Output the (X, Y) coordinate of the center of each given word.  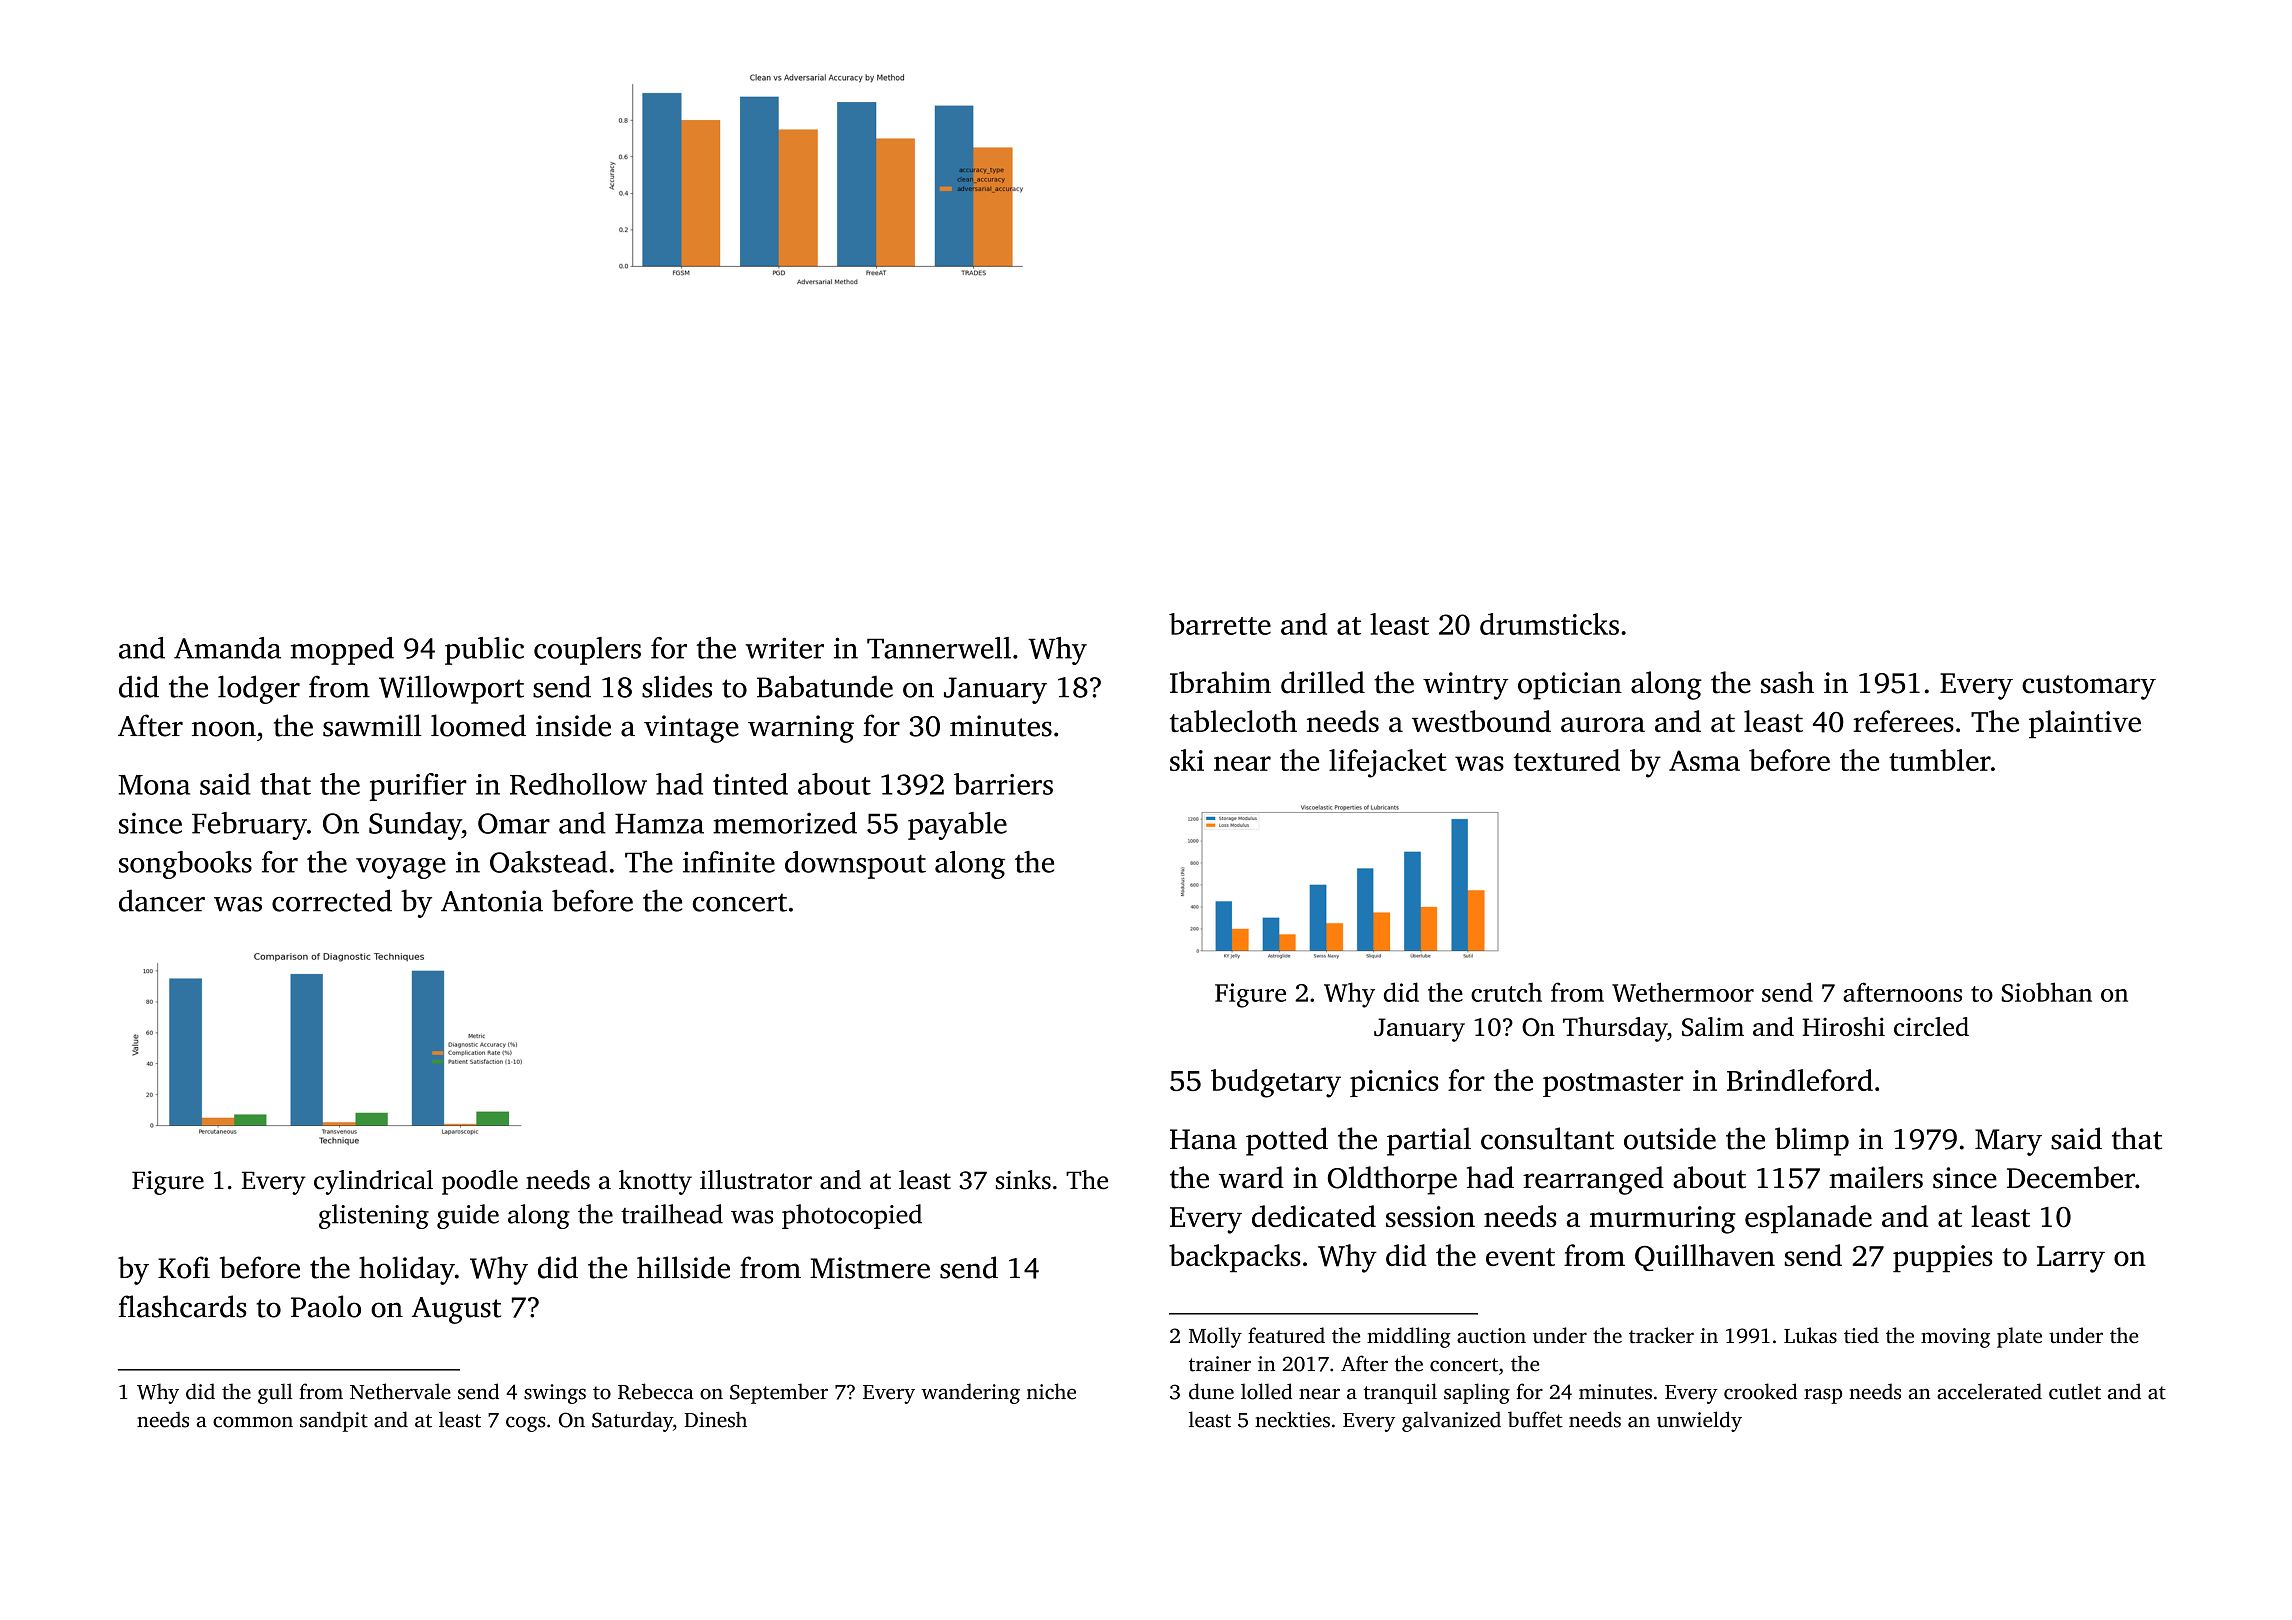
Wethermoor (1683, 992)
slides (677, 686)
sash (1787, 682)
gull (275, 1393)
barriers (1003, 784)
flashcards (182, 1306)
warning (801, 729)
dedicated (1314, 1216)
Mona (154, 785)
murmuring (1663, 1220)
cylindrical (373, 1182)
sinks (1023, 1180)
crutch (1506, 992)
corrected (332, 900)
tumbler (1940, 760)
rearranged (1593, 1180)
